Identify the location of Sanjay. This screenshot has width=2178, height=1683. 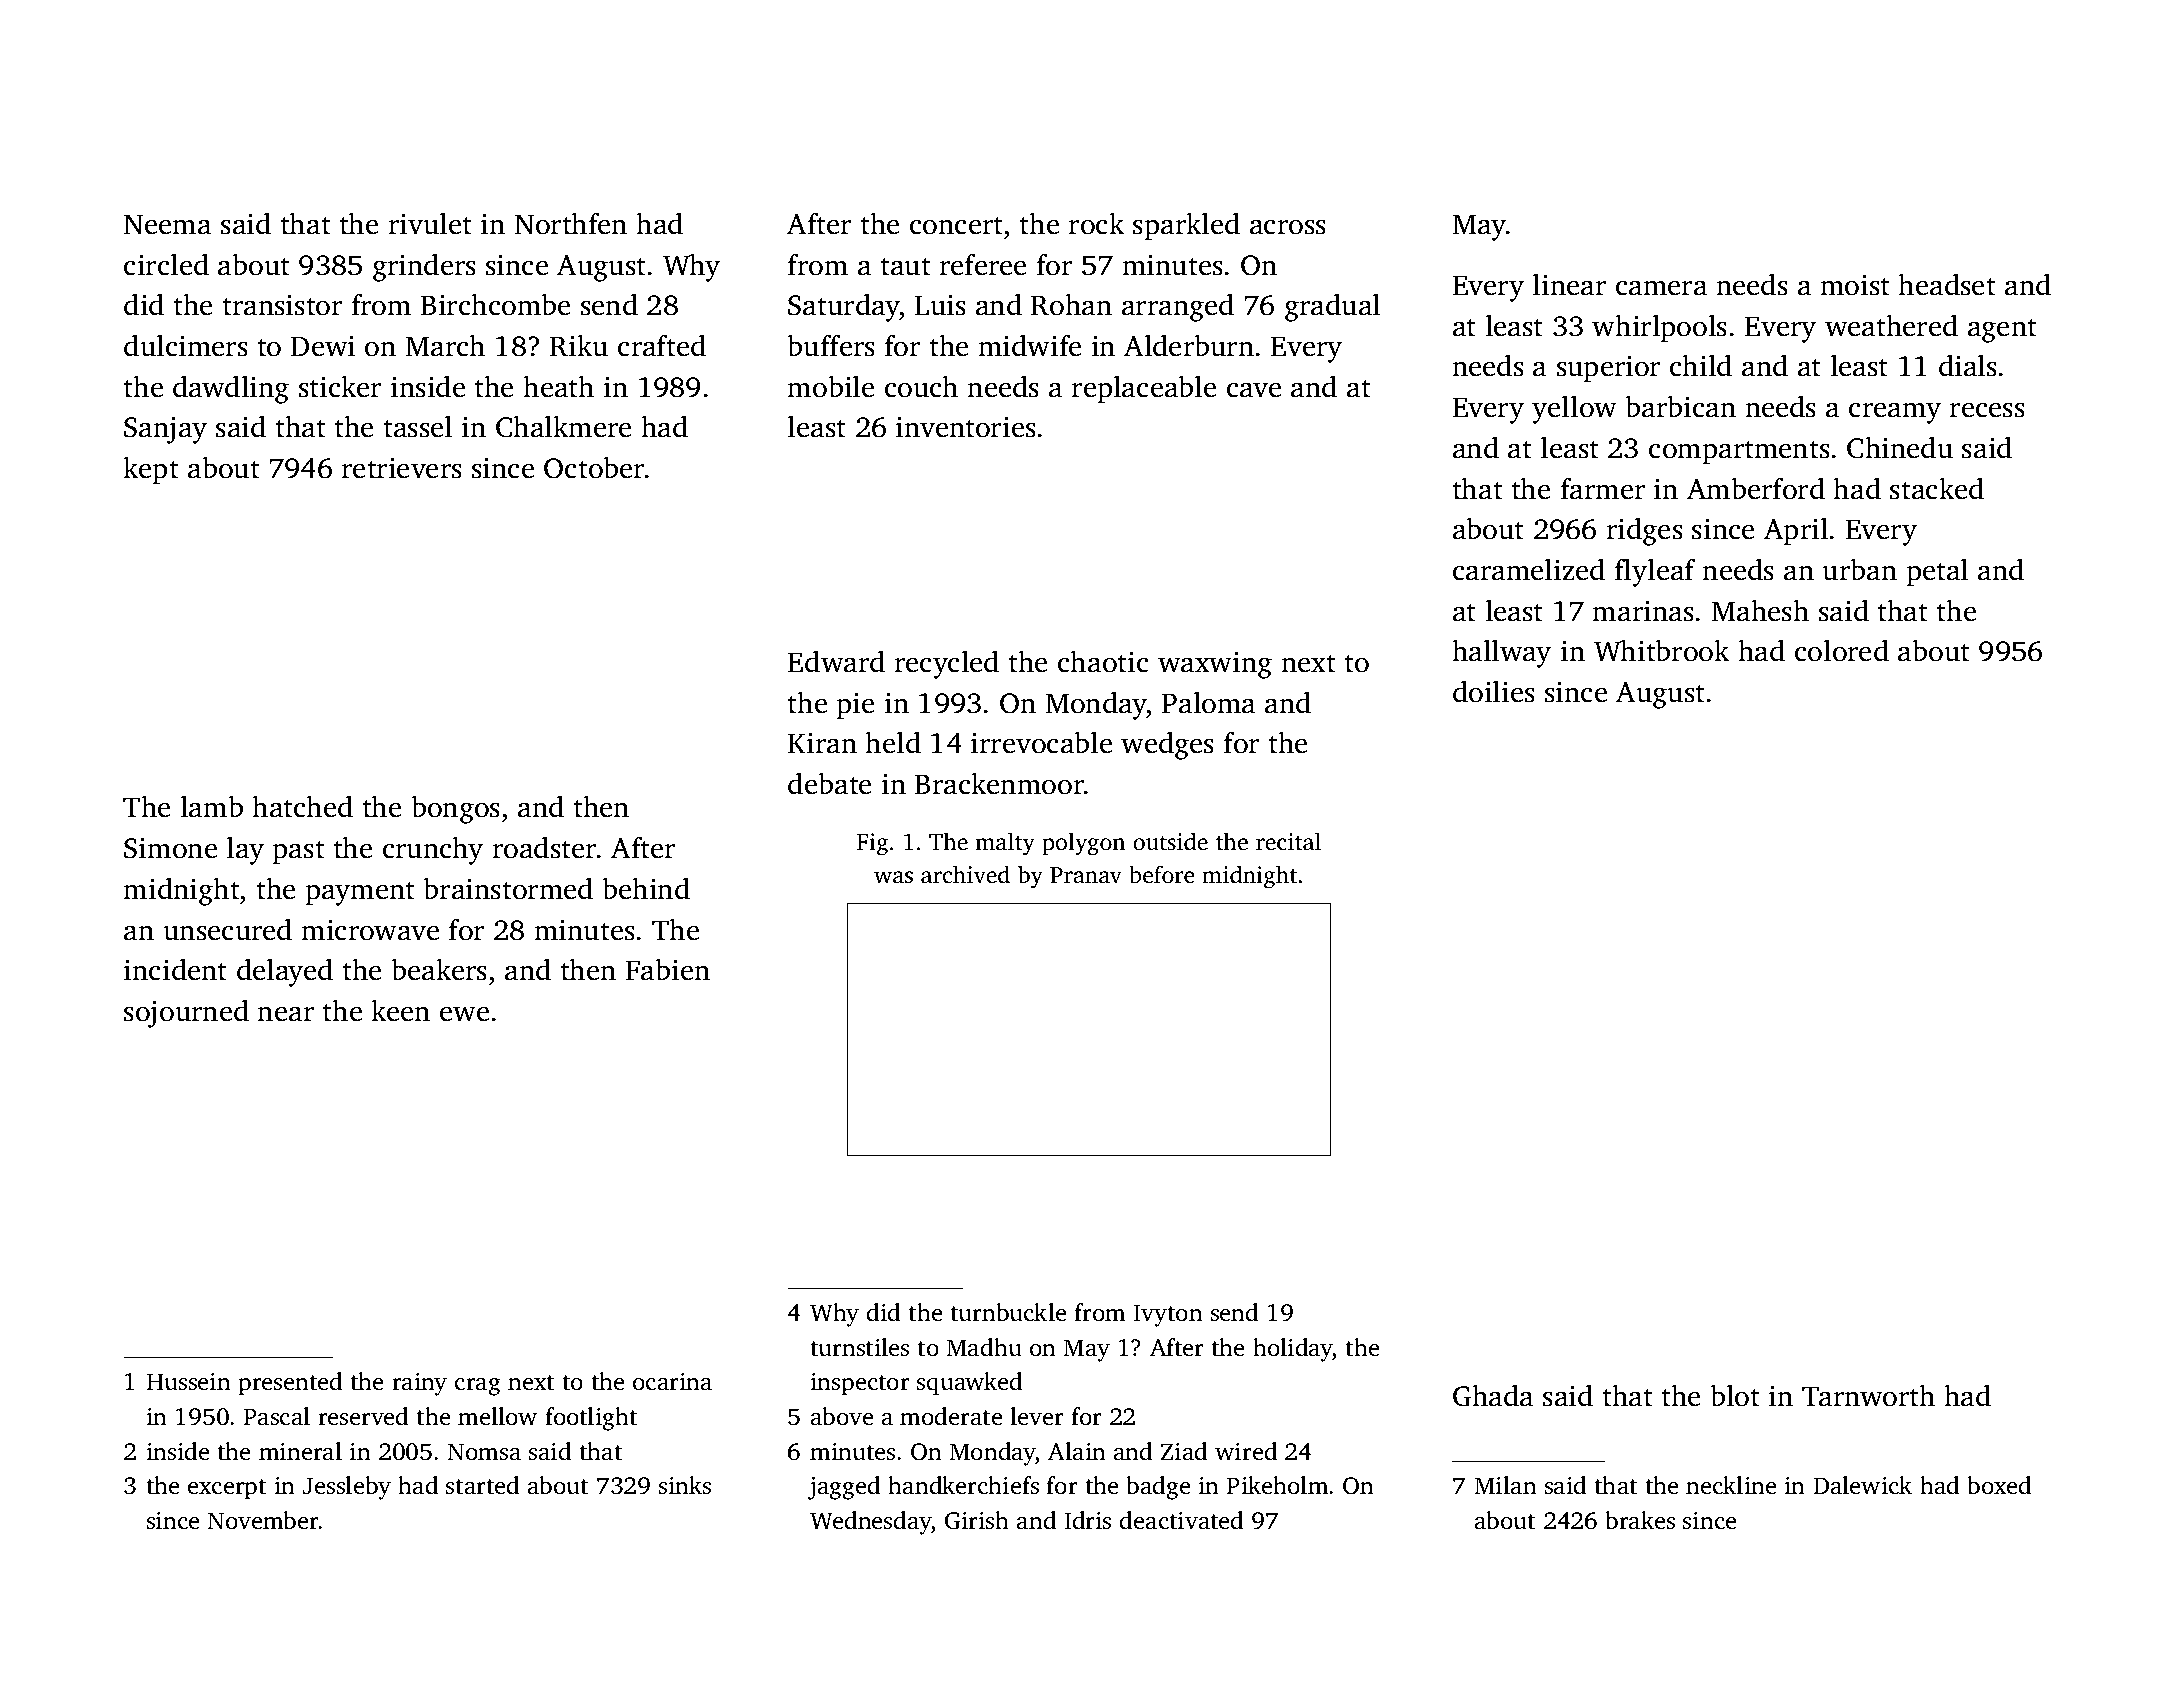
(165, 430).
